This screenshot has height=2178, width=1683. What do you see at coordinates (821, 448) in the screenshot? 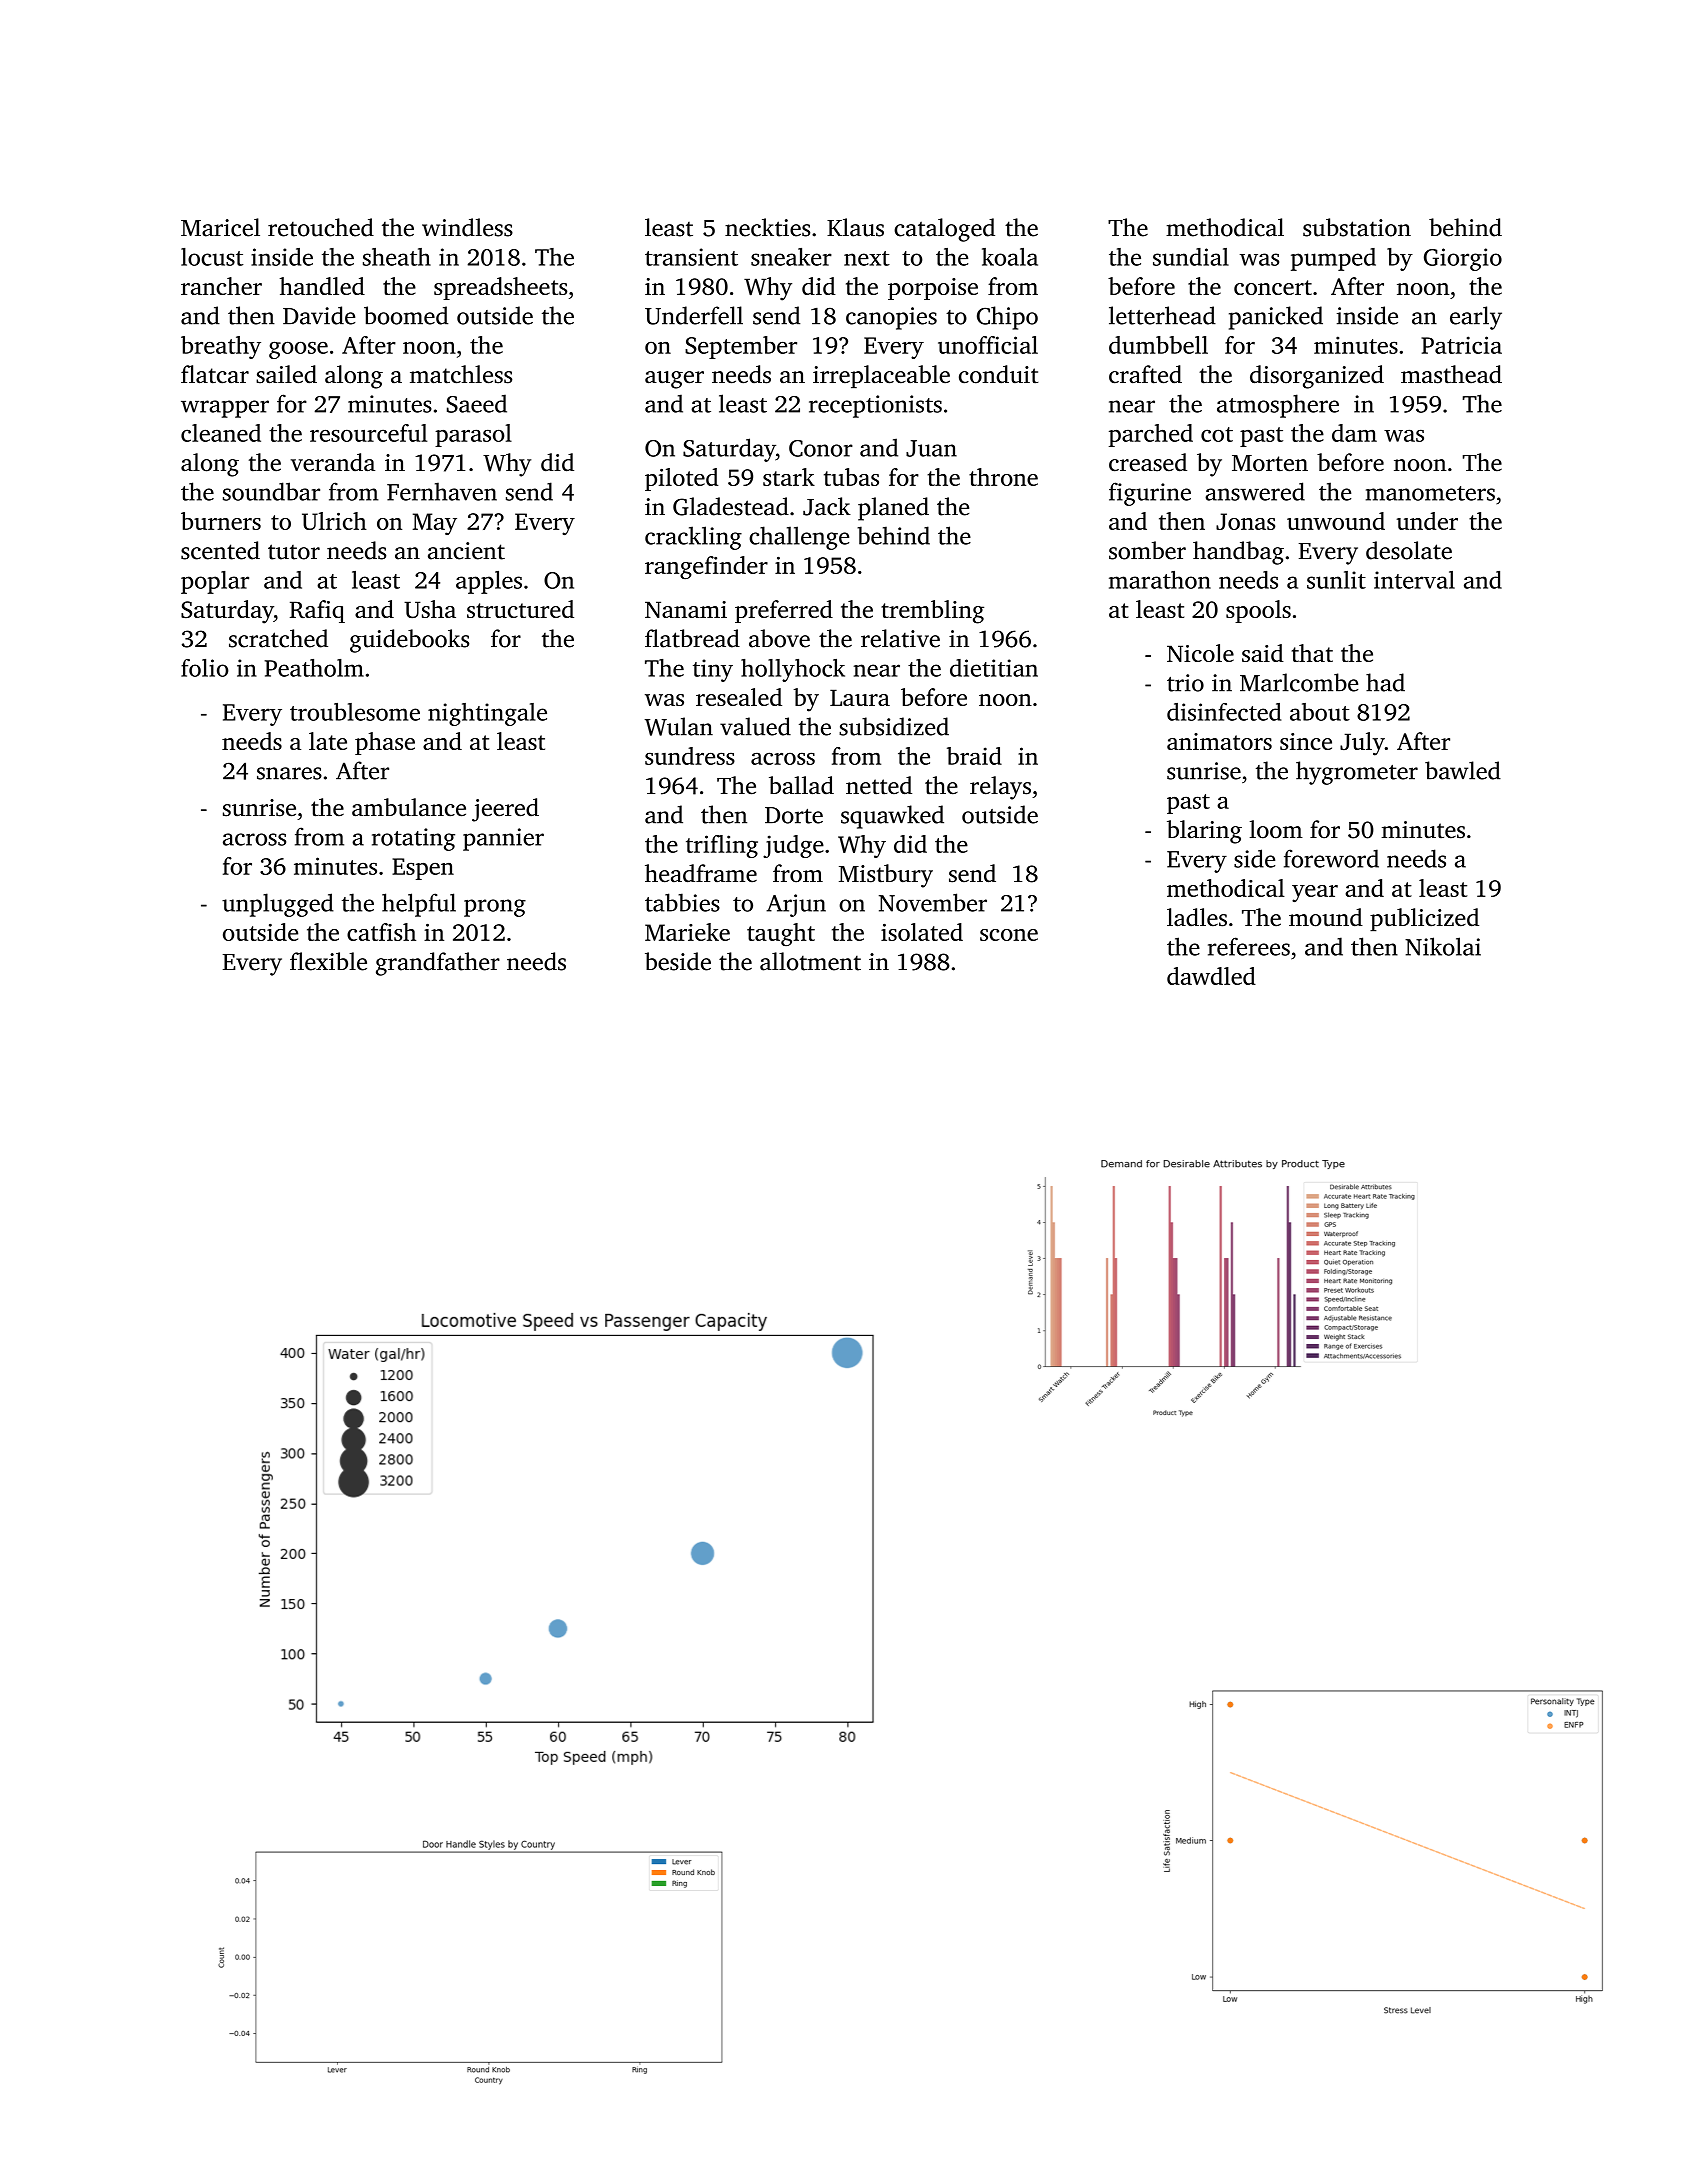
I see `Conor` at bounding box center [821, 448].
